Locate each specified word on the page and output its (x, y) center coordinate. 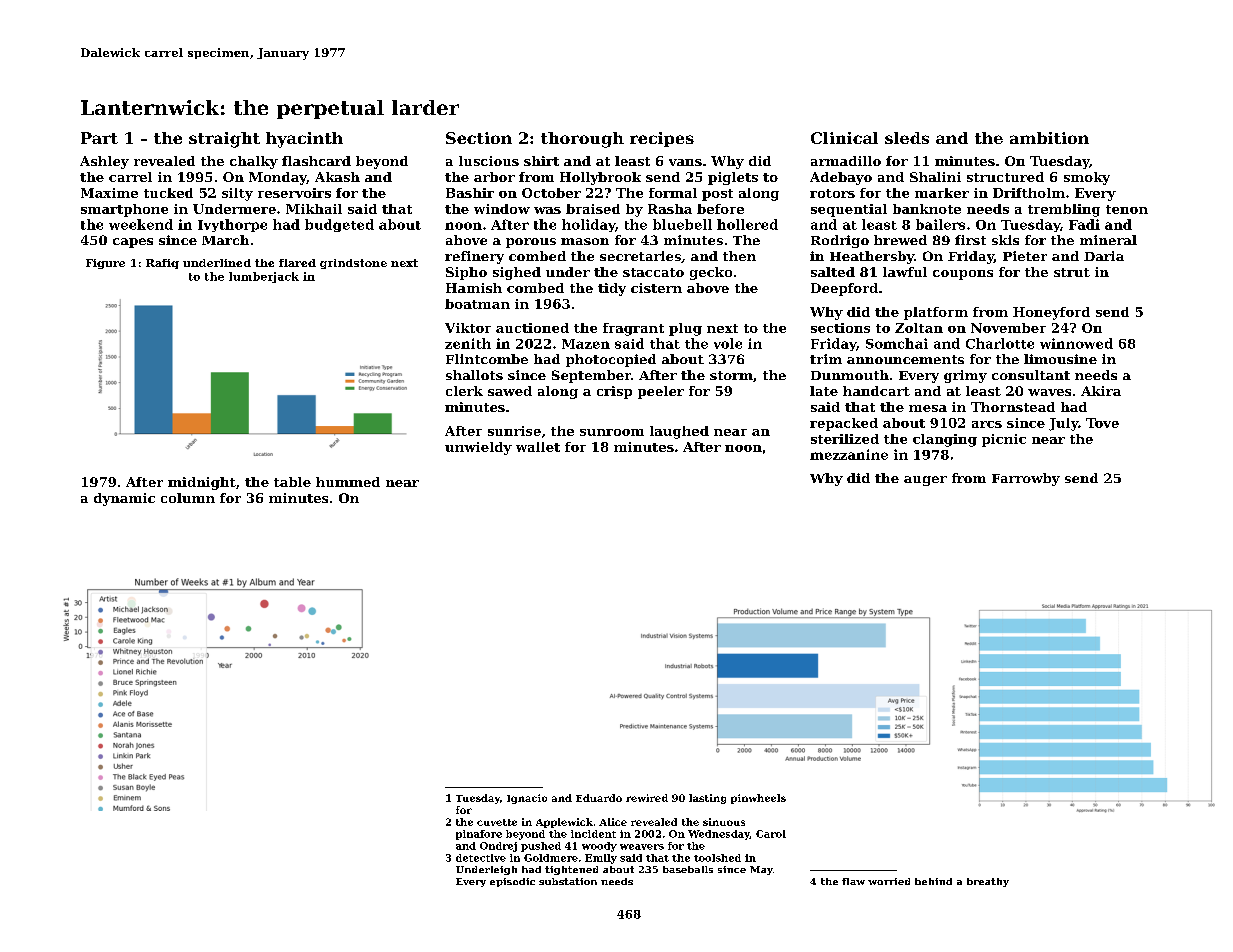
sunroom (612, 432)
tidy (612, 289)
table (292, 482)
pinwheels (758, 799)
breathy (988, 882)
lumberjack (264, 277)
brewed (900, 240)
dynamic (124, 499)
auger (925, 481)
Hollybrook (600, 178)
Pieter (1025, 256)
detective (481, 858)
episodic (512, 882)
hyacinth (304, 140)
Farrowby (1026, 479)
